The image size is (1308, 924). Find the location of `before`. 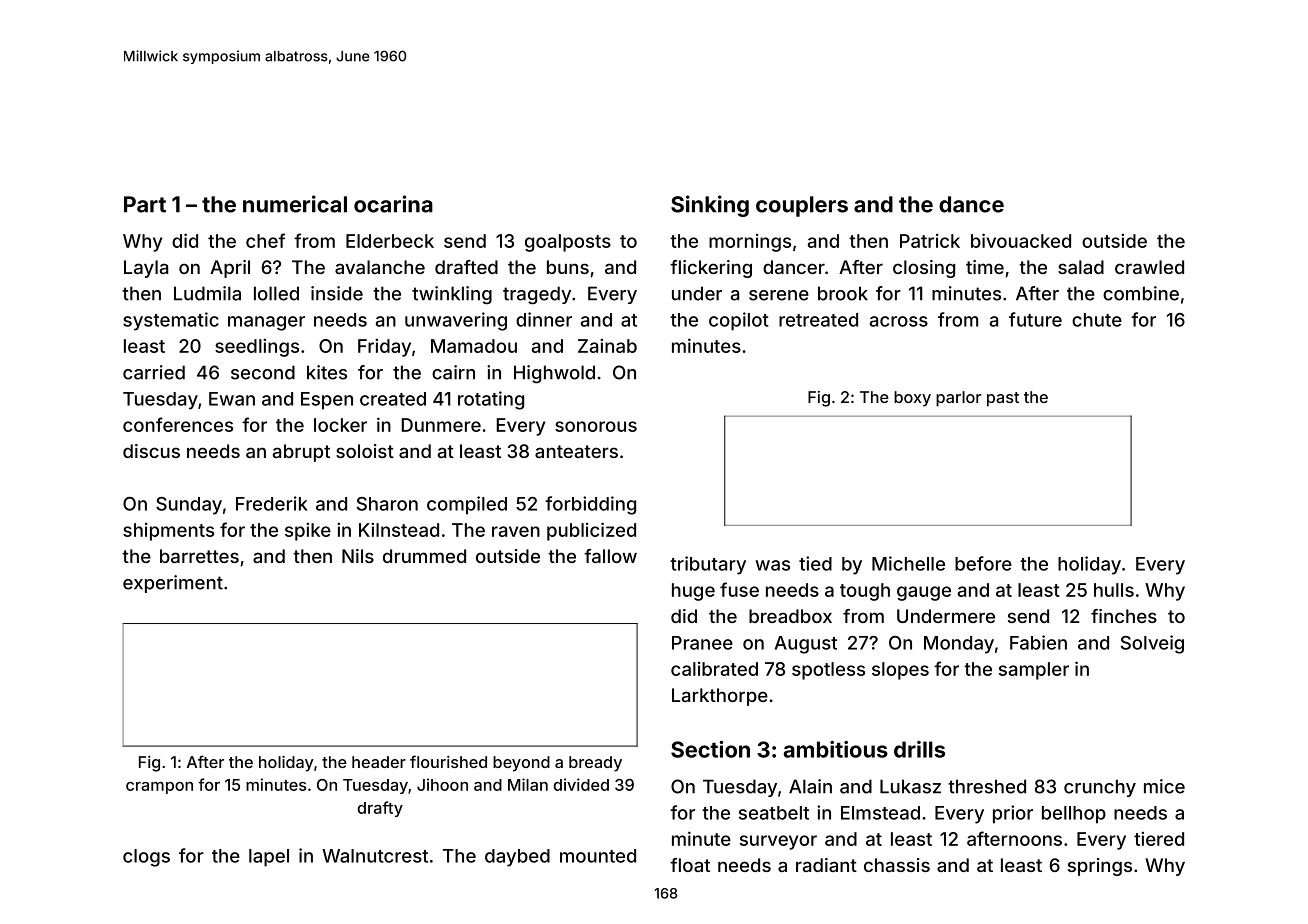

before is located at coordinates (983, 563).
